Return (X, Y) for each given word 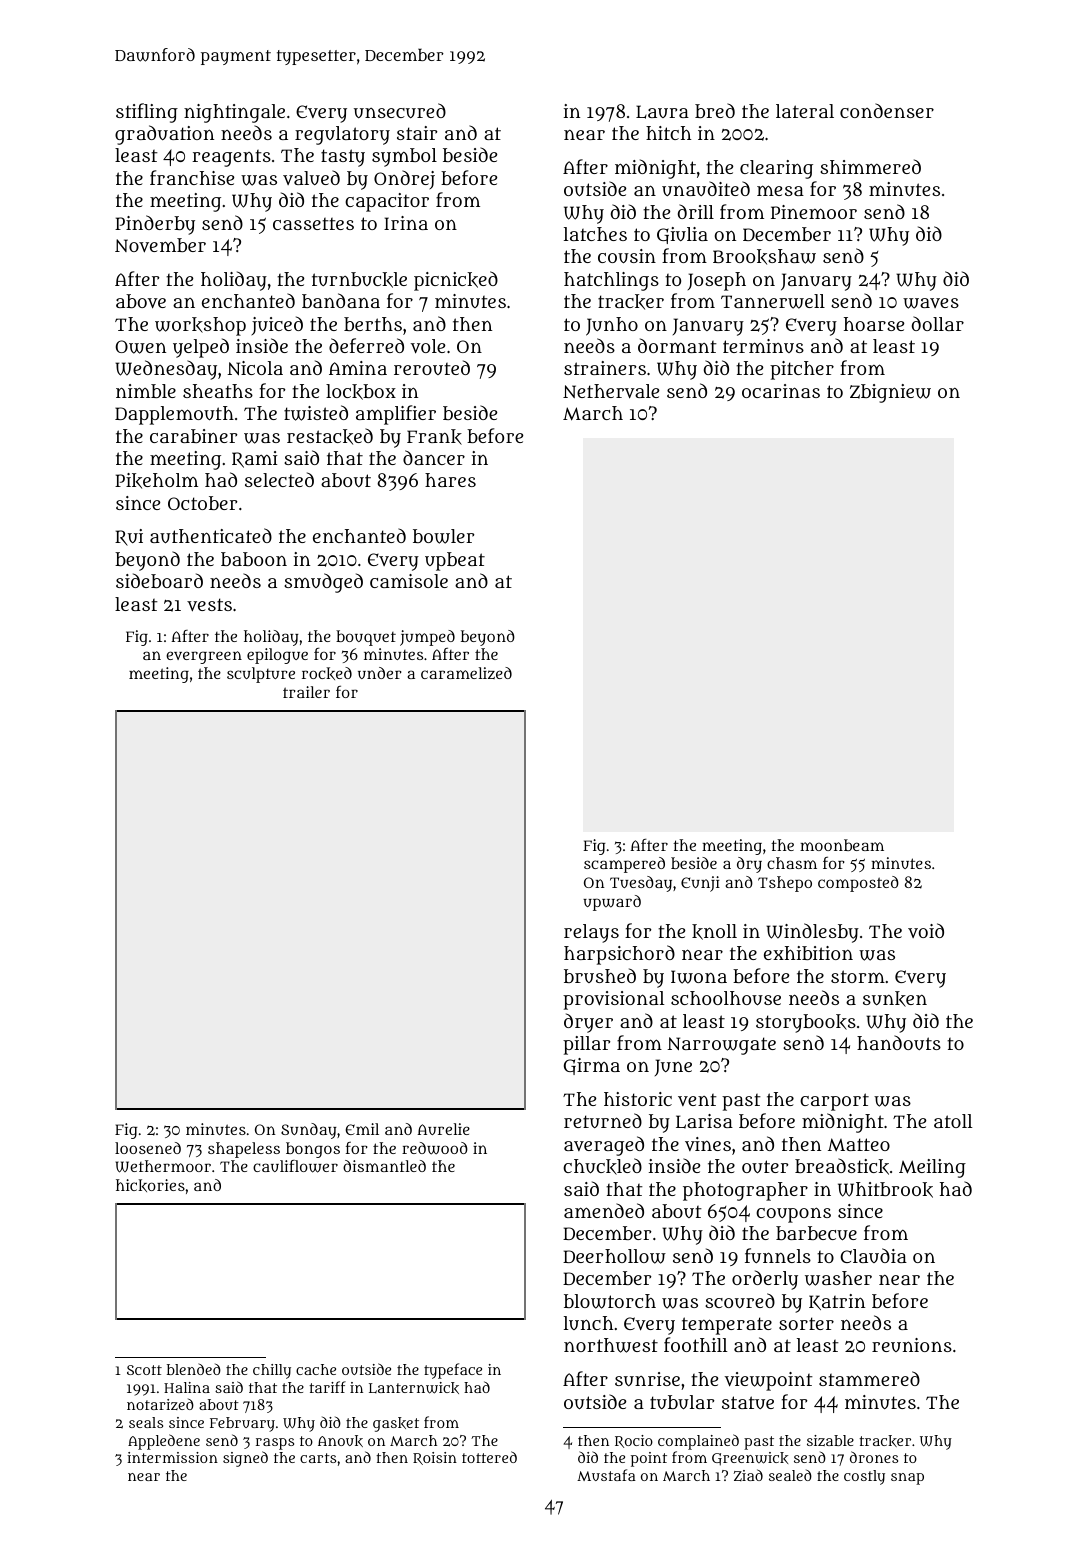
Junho (612, 326)
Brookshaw (764, 257)
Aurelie (443, 1129)
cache (316, 1369)
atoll (953, 1121)
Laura (662, 112)
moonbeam (842, 845)
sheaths (218, 391)
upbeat (455, 561)
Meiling (932, 1168)
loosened (148, 1148)
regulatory (342, 135)
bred (715, 110)
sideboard (159, 580)
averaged (604, 1146)
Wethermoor (163, 1166)
